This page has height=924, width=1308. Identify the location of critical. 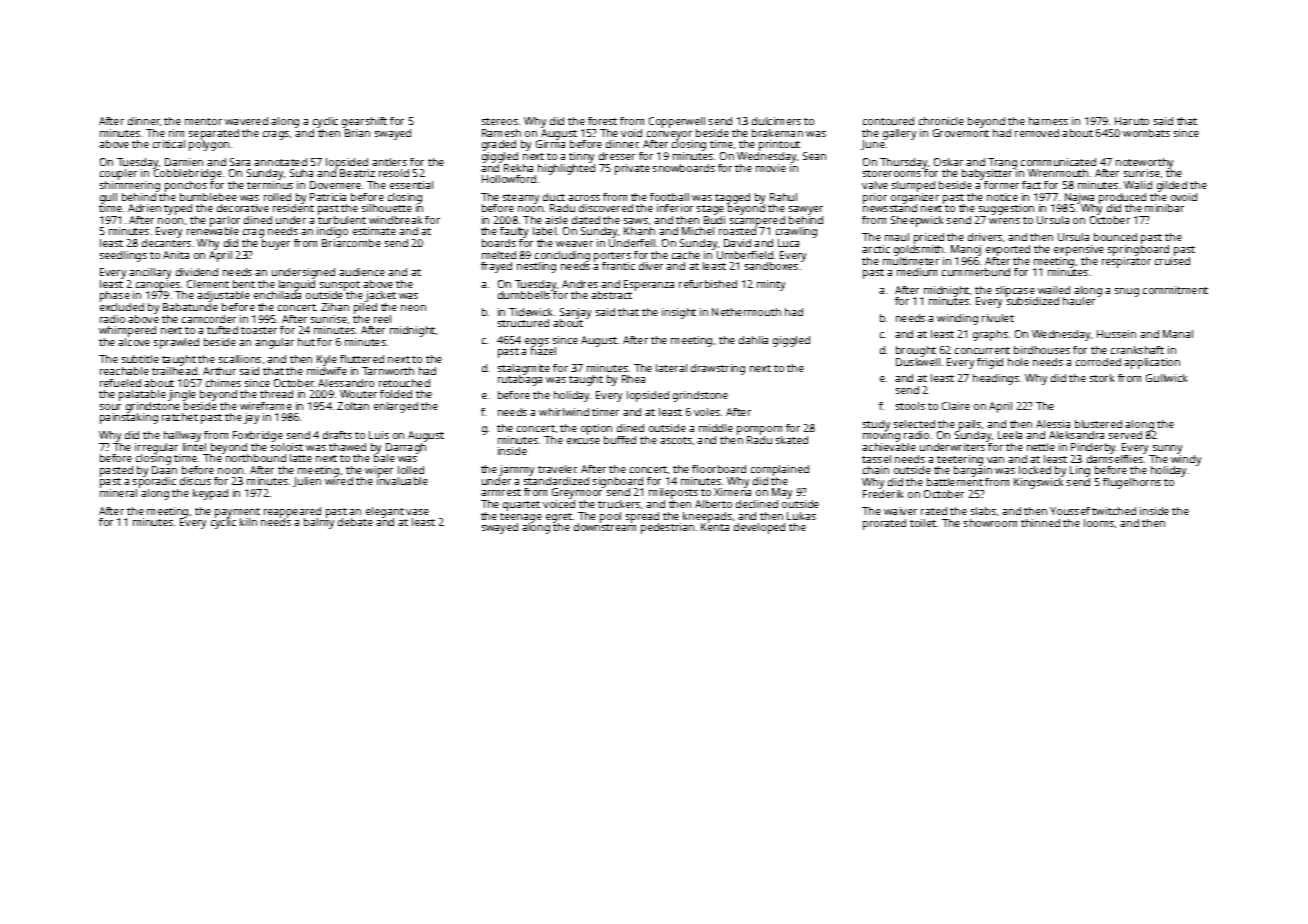
(169, 144).
